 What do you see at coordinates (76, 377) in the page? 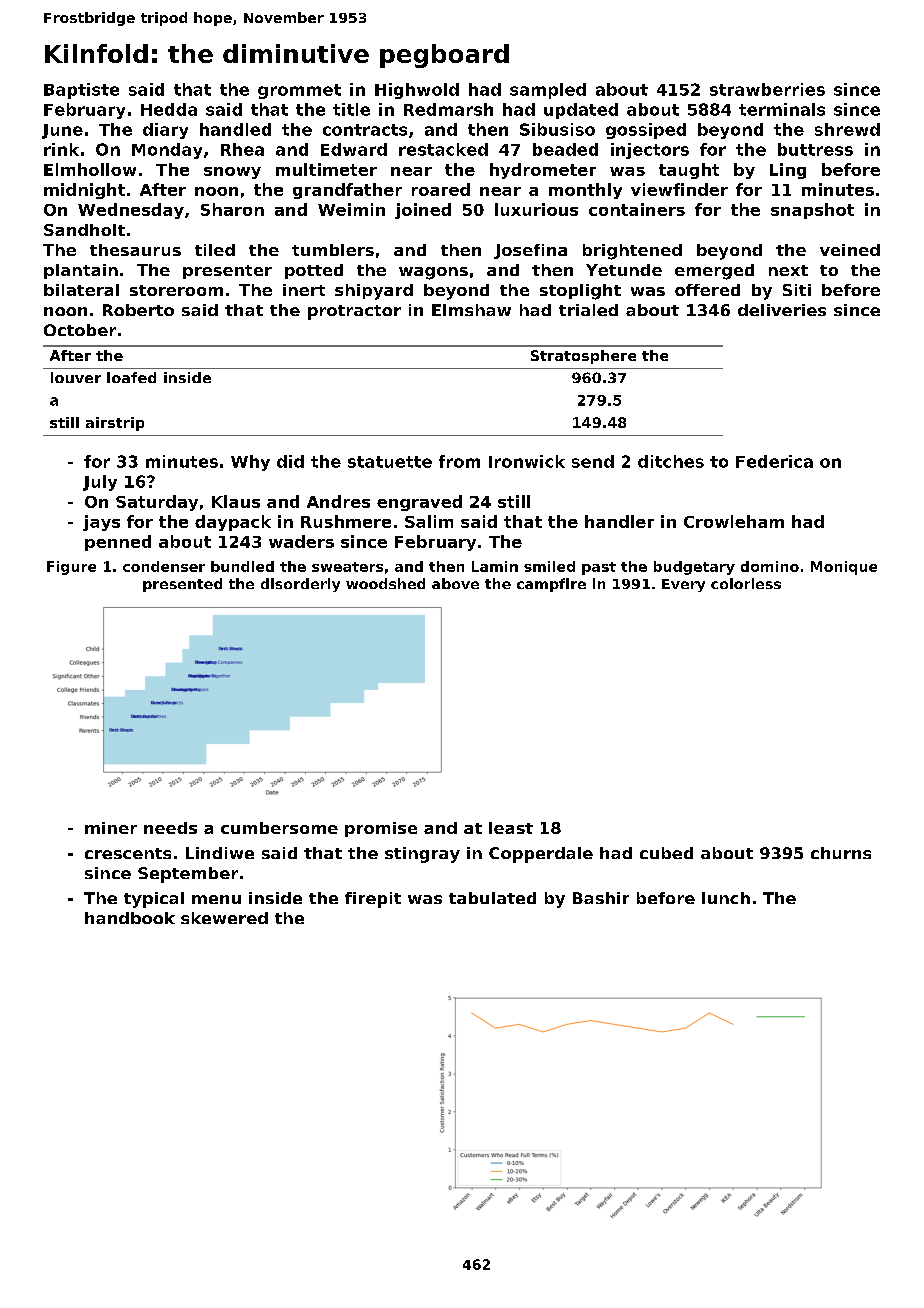
I see `louver` at bounding box center [76, 377].
